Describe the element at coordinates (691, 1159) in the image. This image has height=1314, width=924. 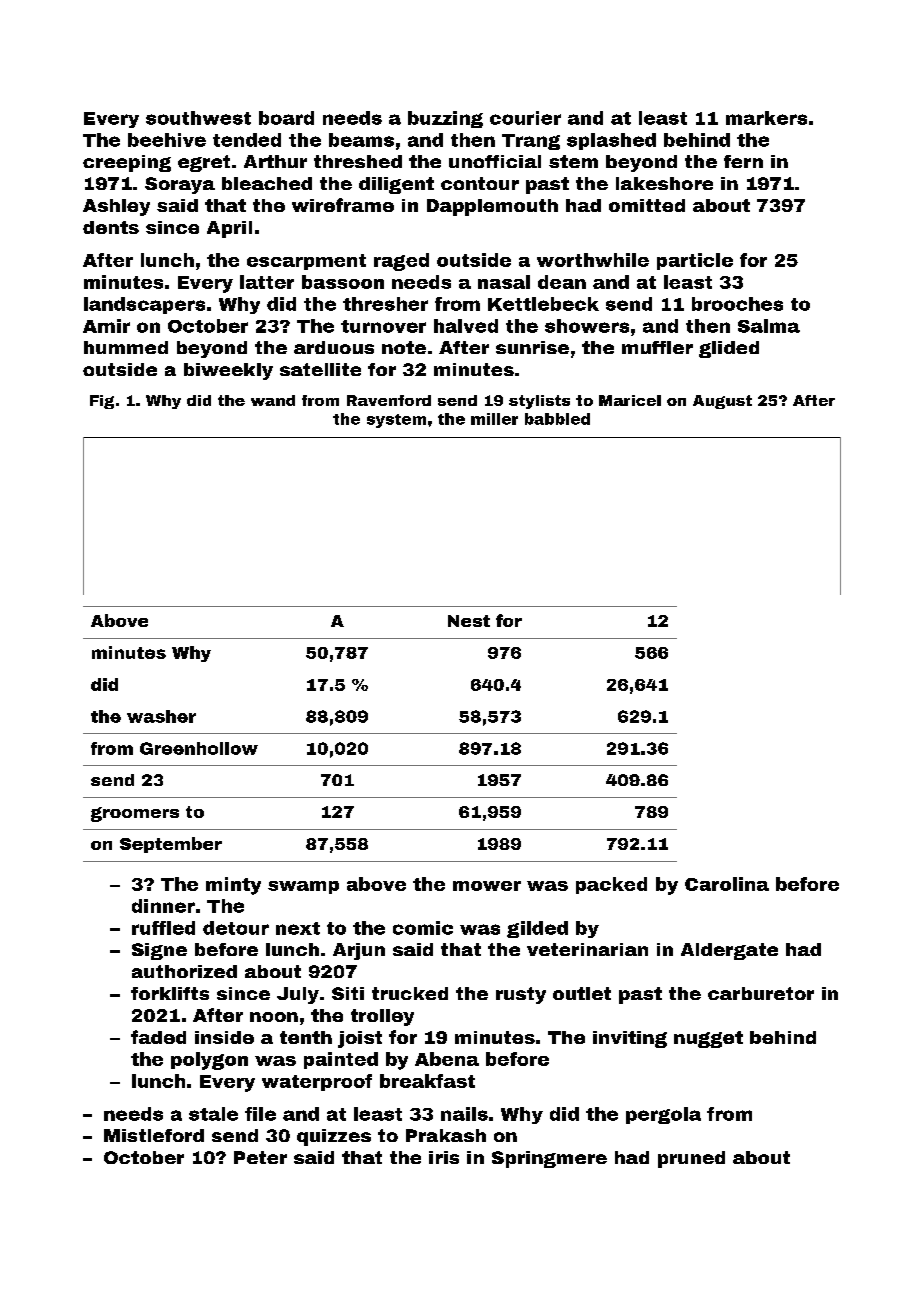
I see `pruned` at that location.
